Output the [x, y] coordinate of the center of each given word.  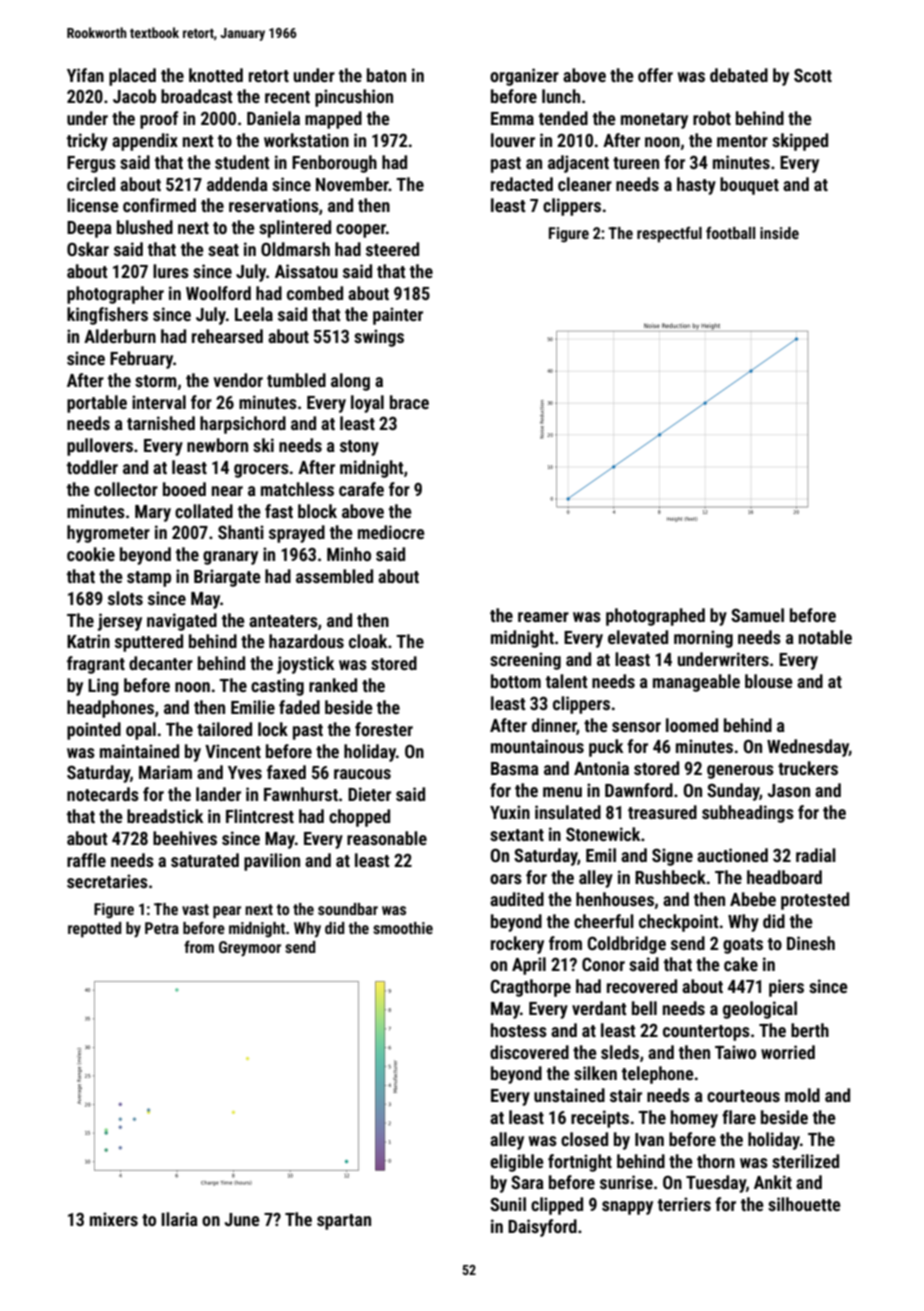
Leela [254, 314]
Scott [813, 75]
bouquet [749, 186]
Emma [512, 118]
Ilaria [179, 1219]
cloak [368, 641]
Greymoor [250, 949]
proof [159, 120]
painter [398, 316]
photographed [655, 617]
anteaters [283, 621]
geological [760, 1010]
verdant [599, 1008]
